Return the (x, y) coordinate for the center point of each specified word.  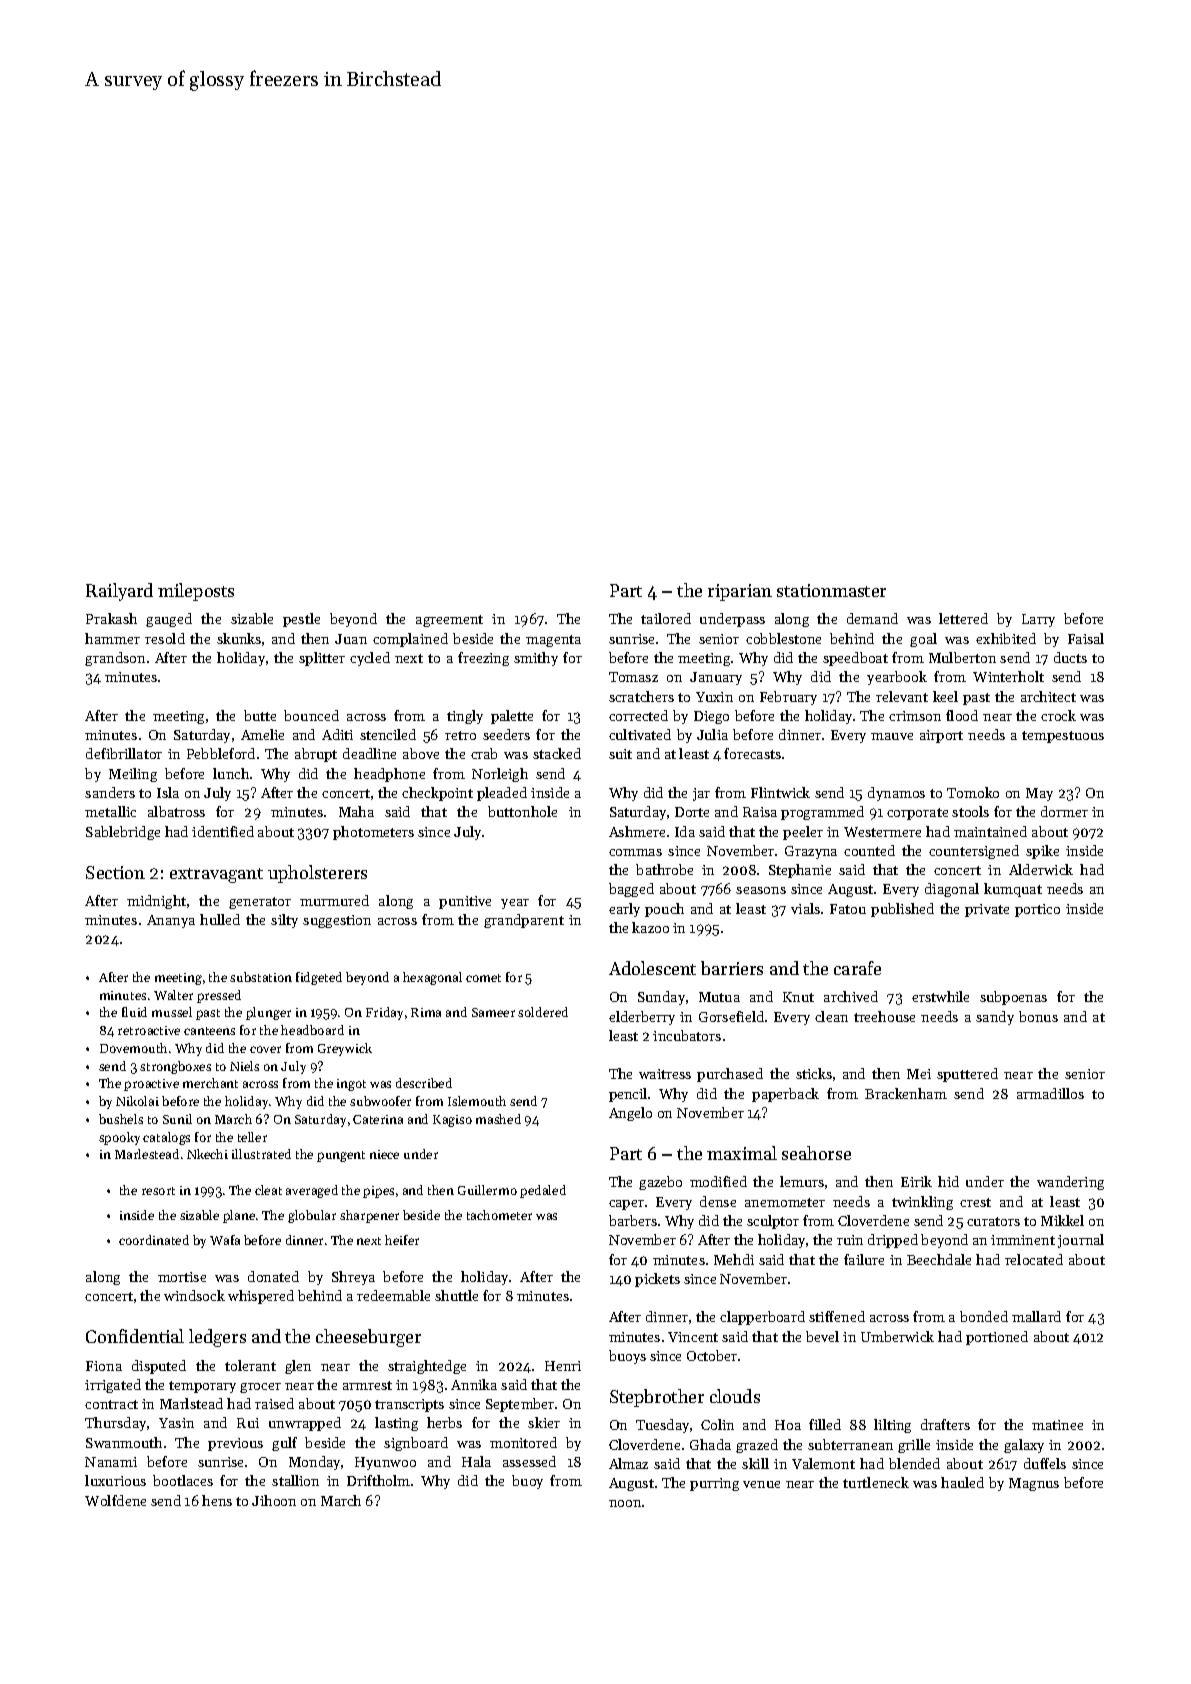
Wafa (225, 1240)
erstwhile (940, 996)
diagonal (952, 890)
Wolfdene (115, 1500)
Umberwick (897, 1336)
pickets (657, 1280)
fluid (134, 1012)
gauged (169, 620)
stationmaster (831, 590)
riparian (740, 592)
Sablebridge (123, 833)
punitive (465, 902)
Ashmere (637, 831)
